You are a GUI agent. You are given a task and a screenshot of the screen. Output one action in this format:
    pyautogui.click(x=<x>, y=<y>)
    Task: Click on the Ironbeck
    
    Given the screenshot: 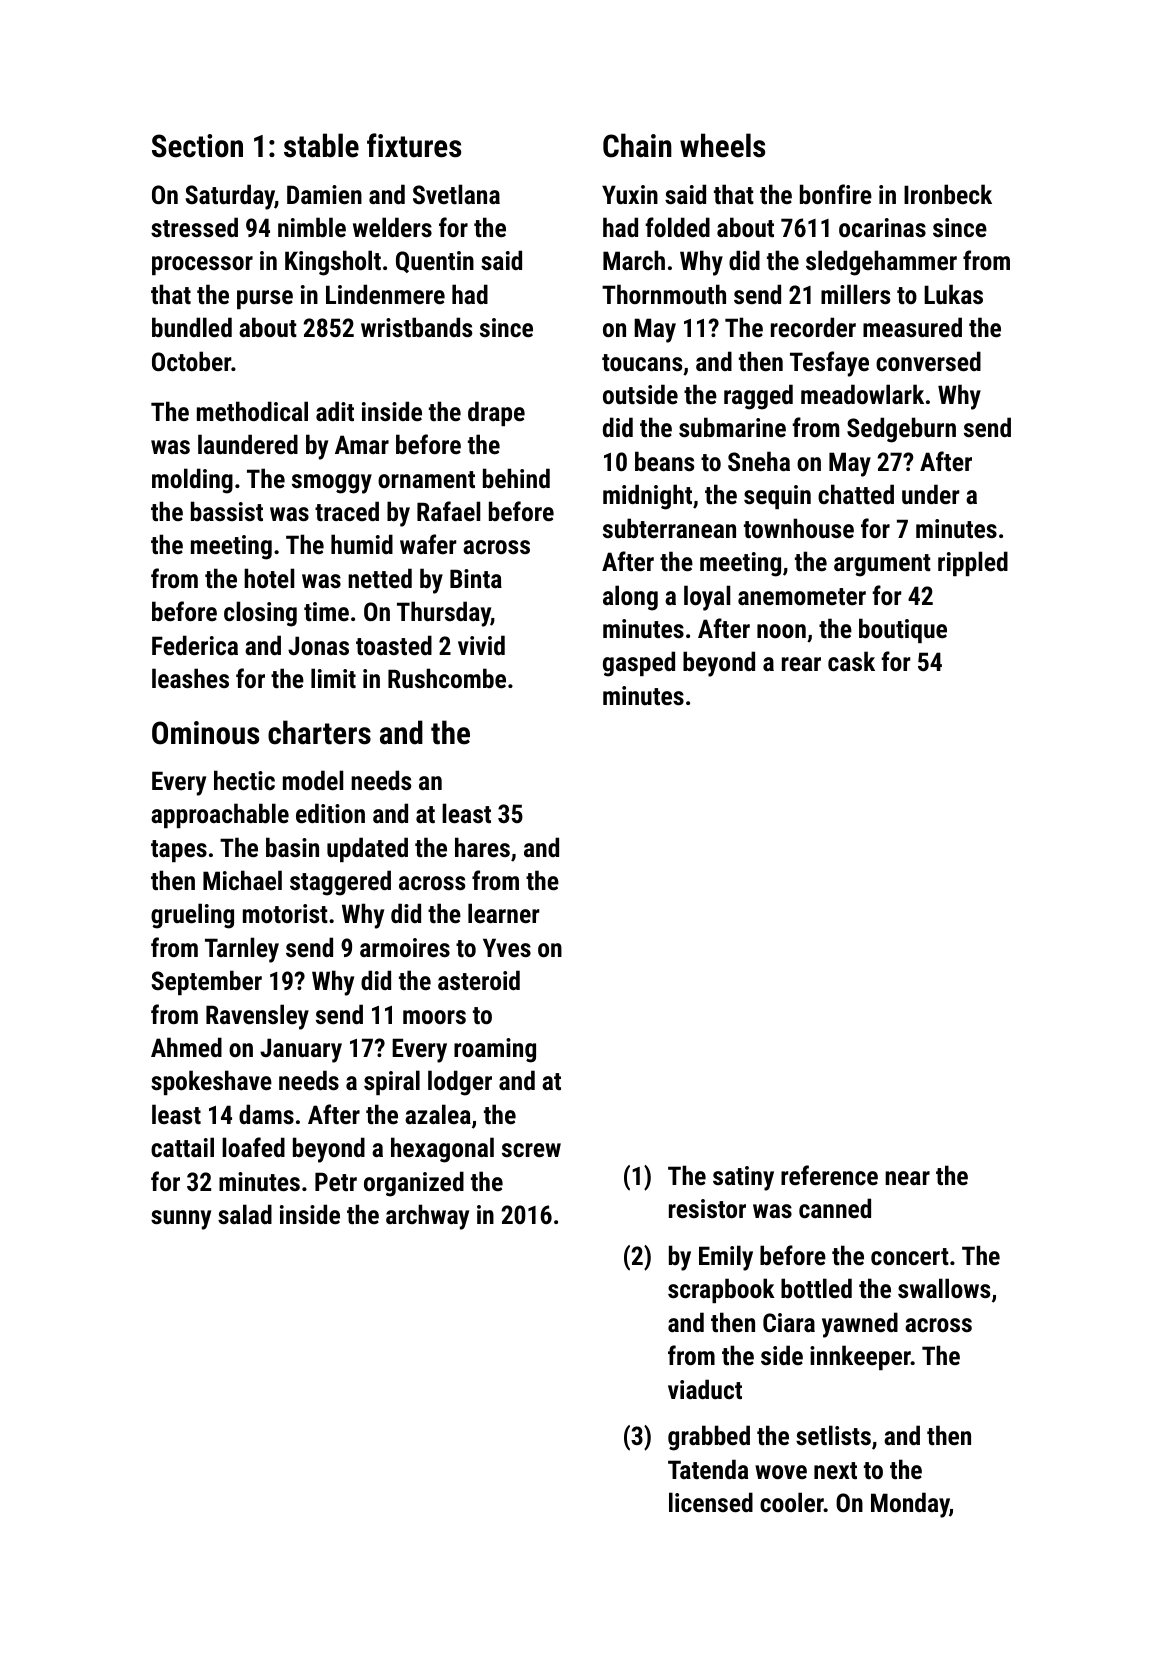 What is the action you would take?
    pyautogui.click(x=948, y=194)
